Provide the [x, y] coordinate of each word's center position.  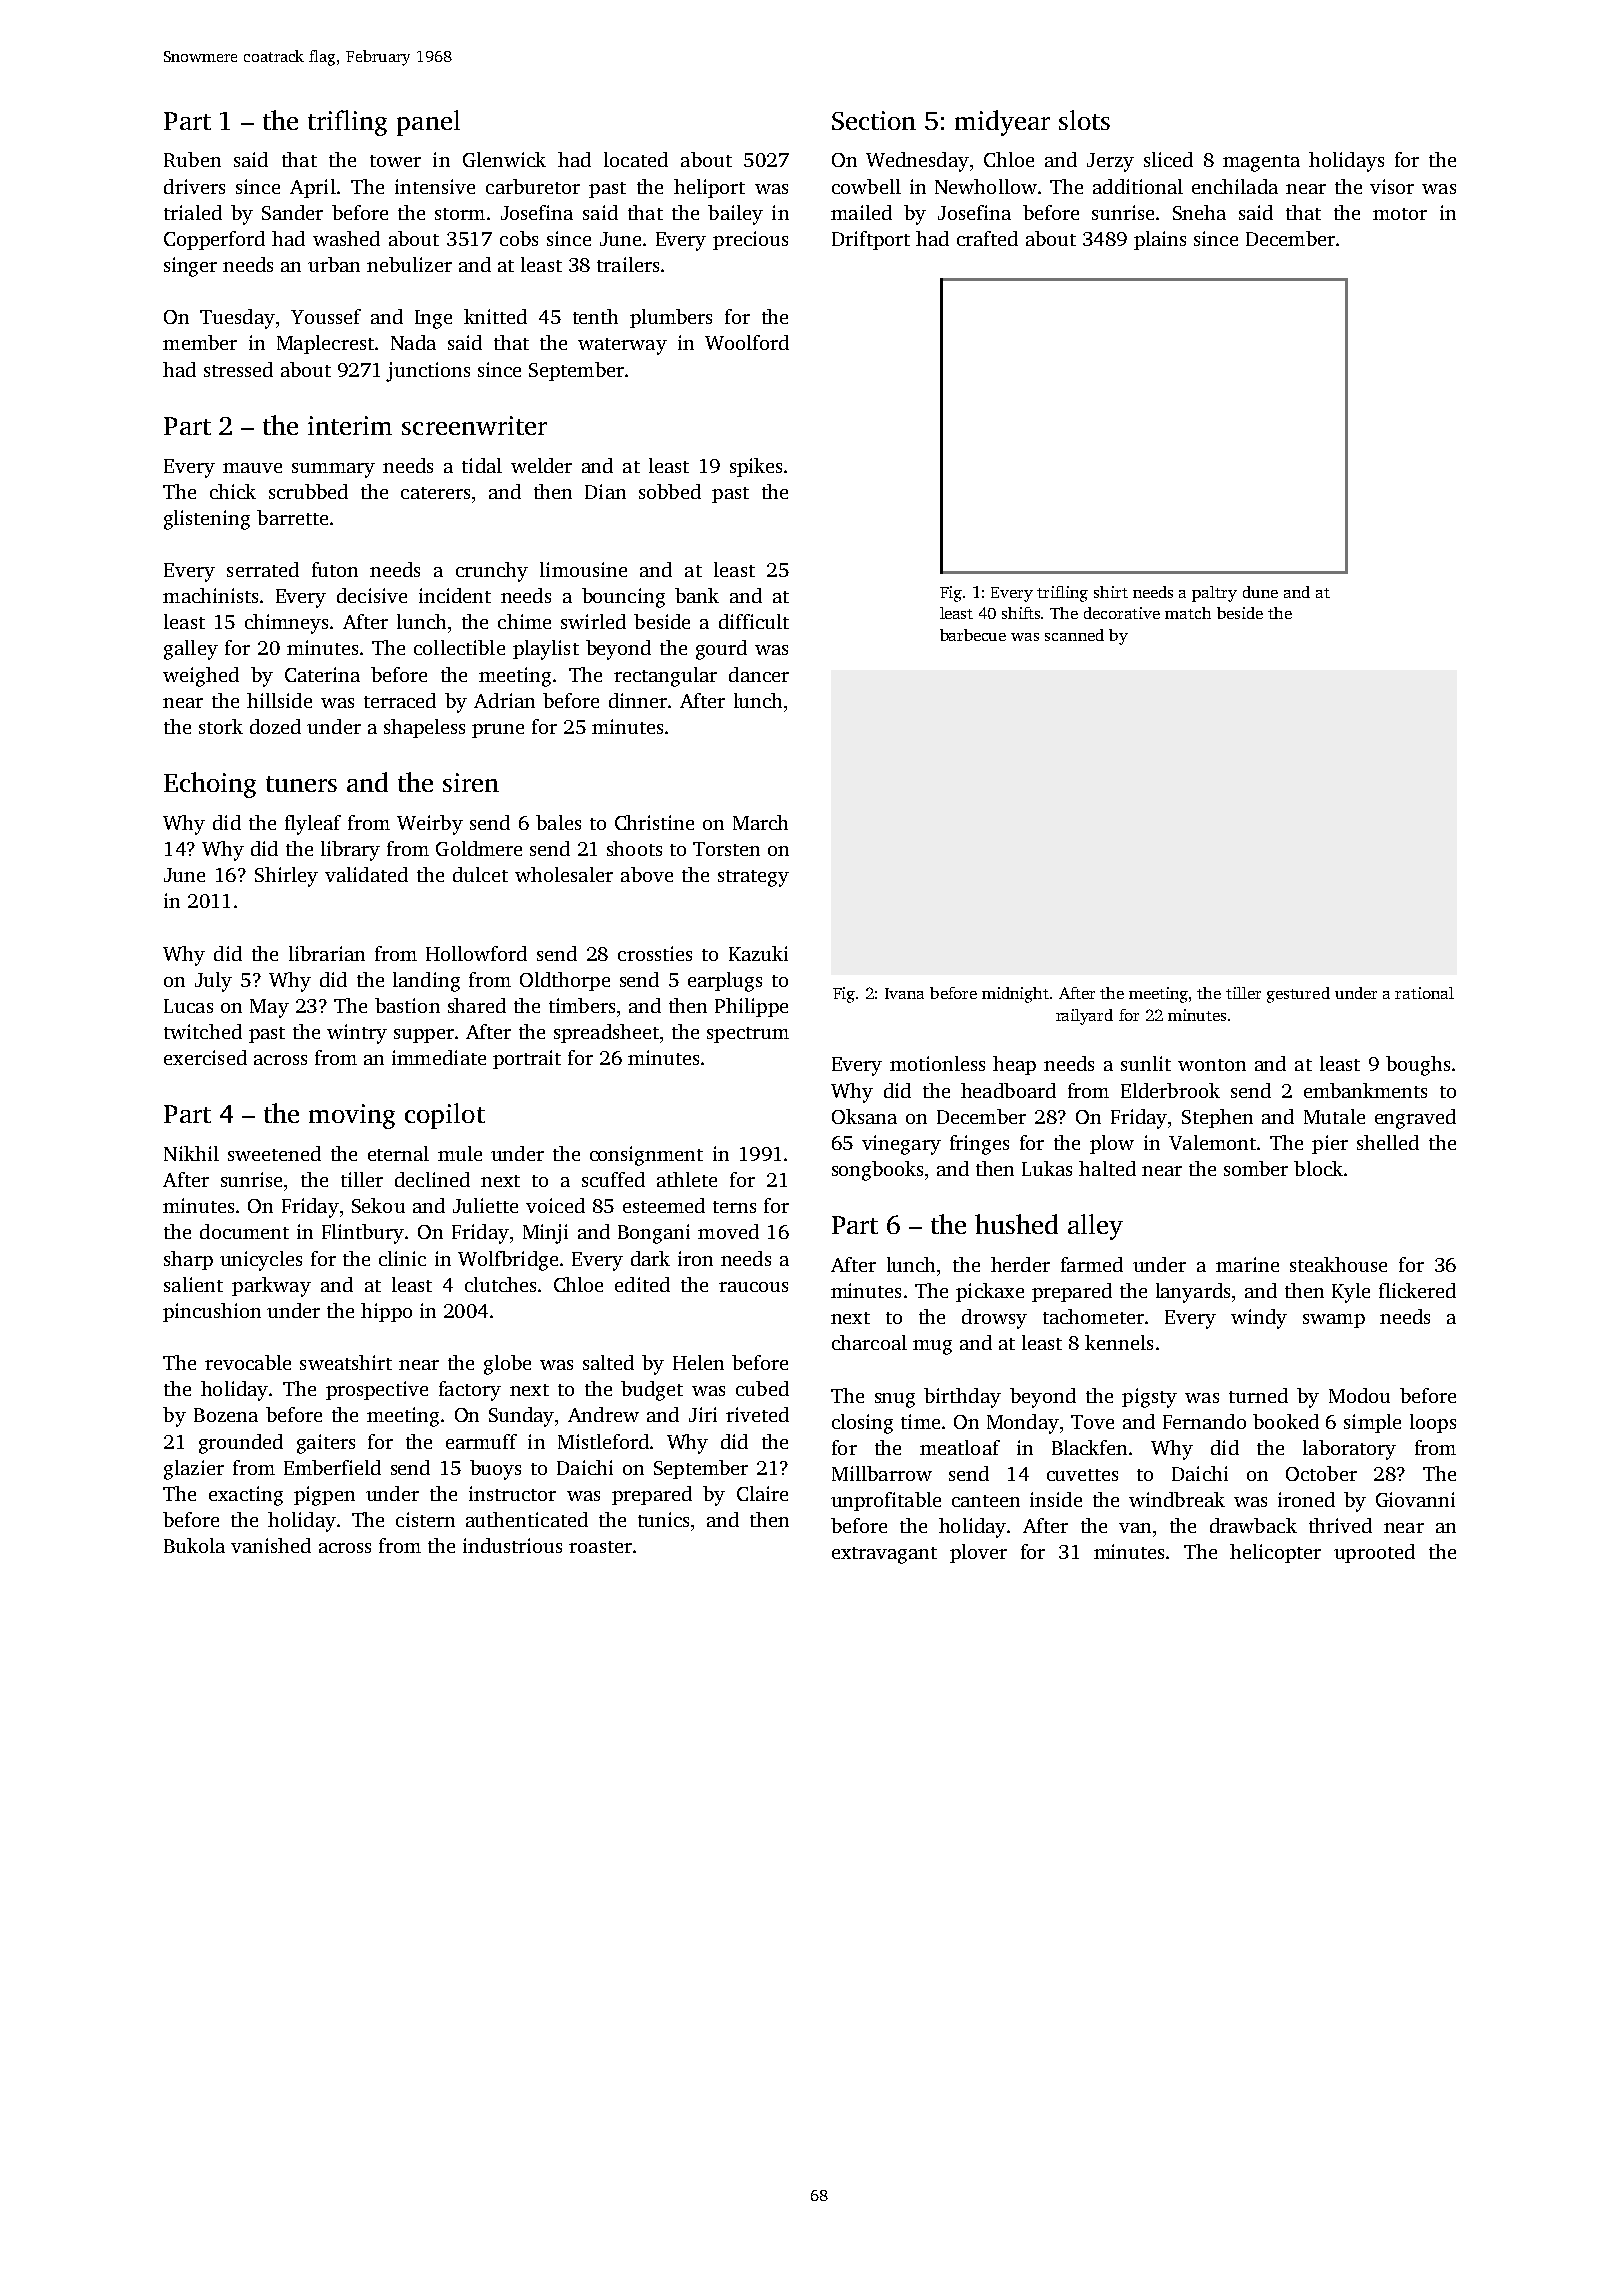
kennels [1119, 1342]
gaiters [326, 1444]
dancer [759, 674]
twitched [203, 1031]
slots [1084, 120]
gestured [1298, 995]
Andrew [603, 1414]
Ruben [192, 159]
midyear [1002, 123]
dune [1260, 592]
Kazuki [758, 953]
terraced [400, 700]
